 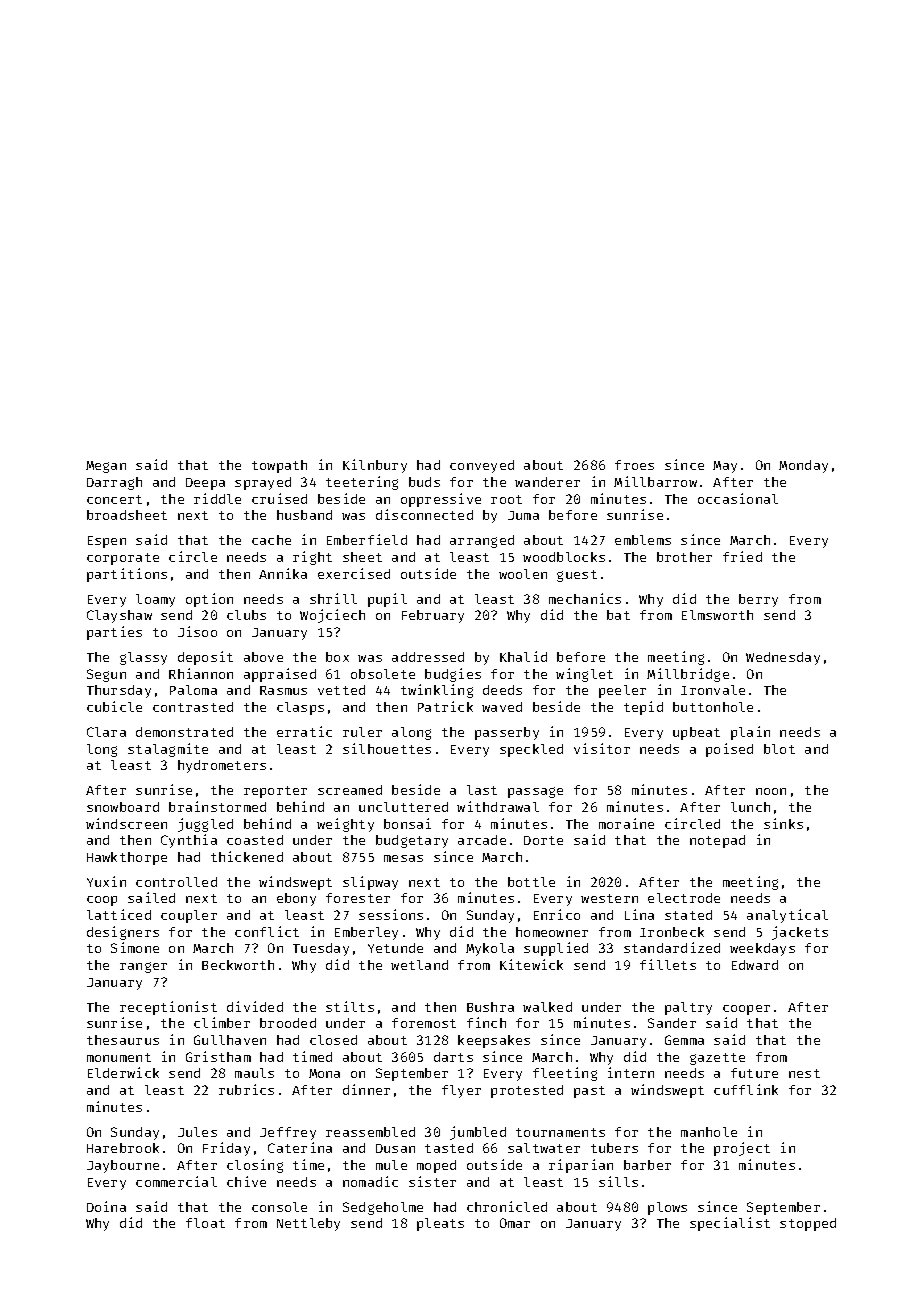 What do you see at coordinates (523, 656) in the screenshot?
I see `Khalid` at bounding box center [523, 656].
